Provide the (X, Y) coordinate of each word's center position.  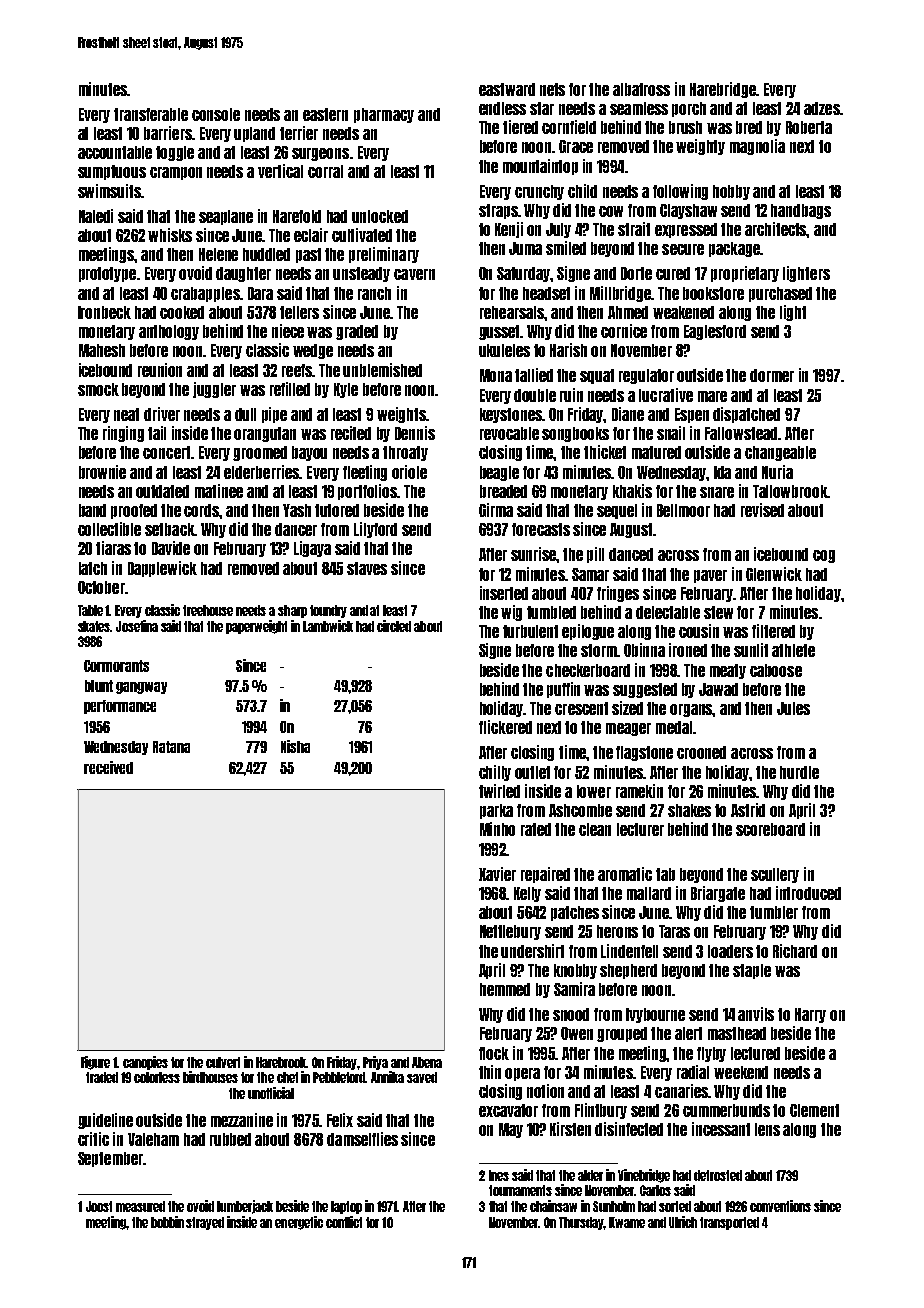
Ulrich (683, 1222)
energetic (299, 1223)
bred (749, 127)
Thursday (581, 1223)
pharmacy (384, 115)
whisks (170, 235)
